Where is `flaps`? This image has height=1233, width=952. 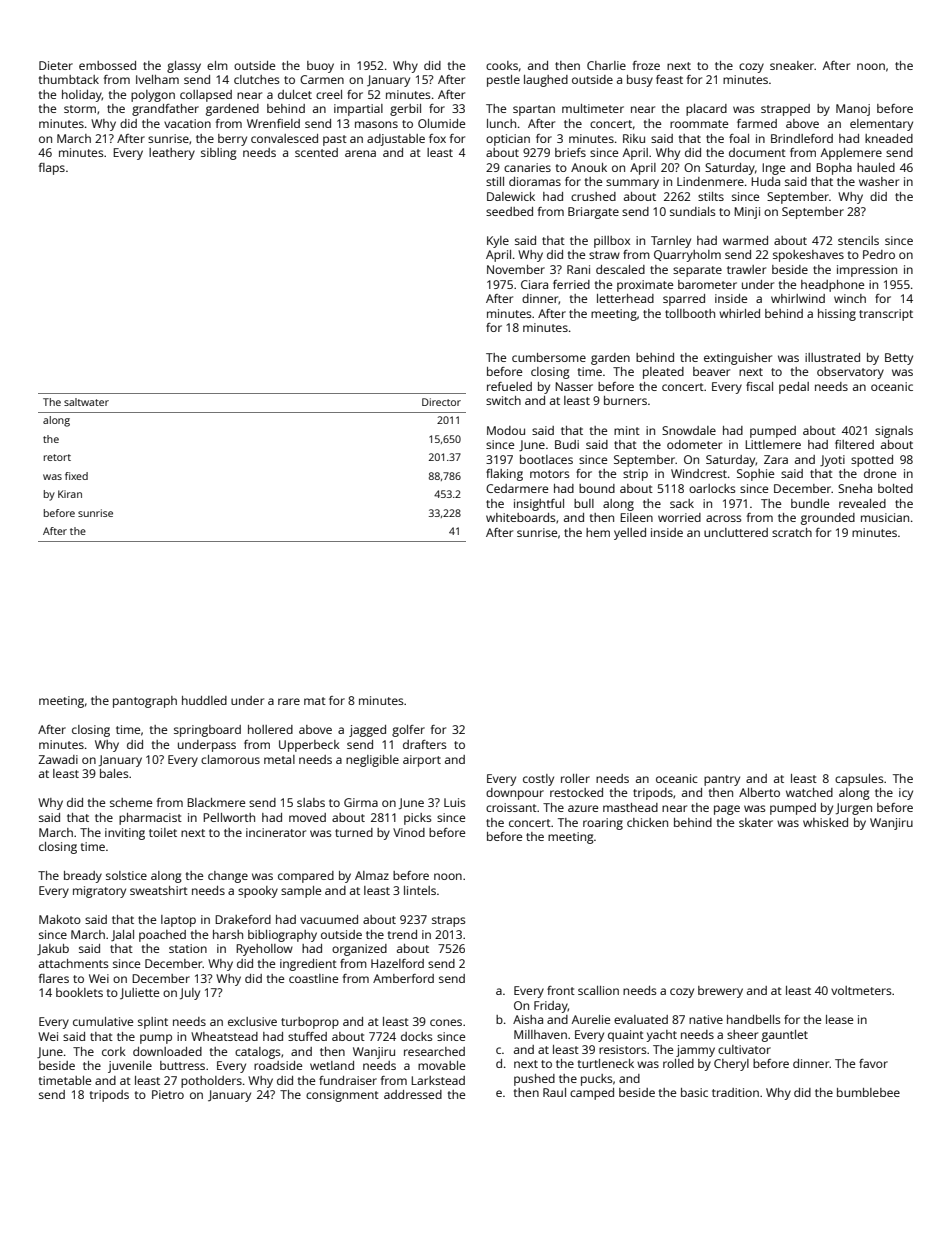 flaps is located at coordinates (52, 169).
